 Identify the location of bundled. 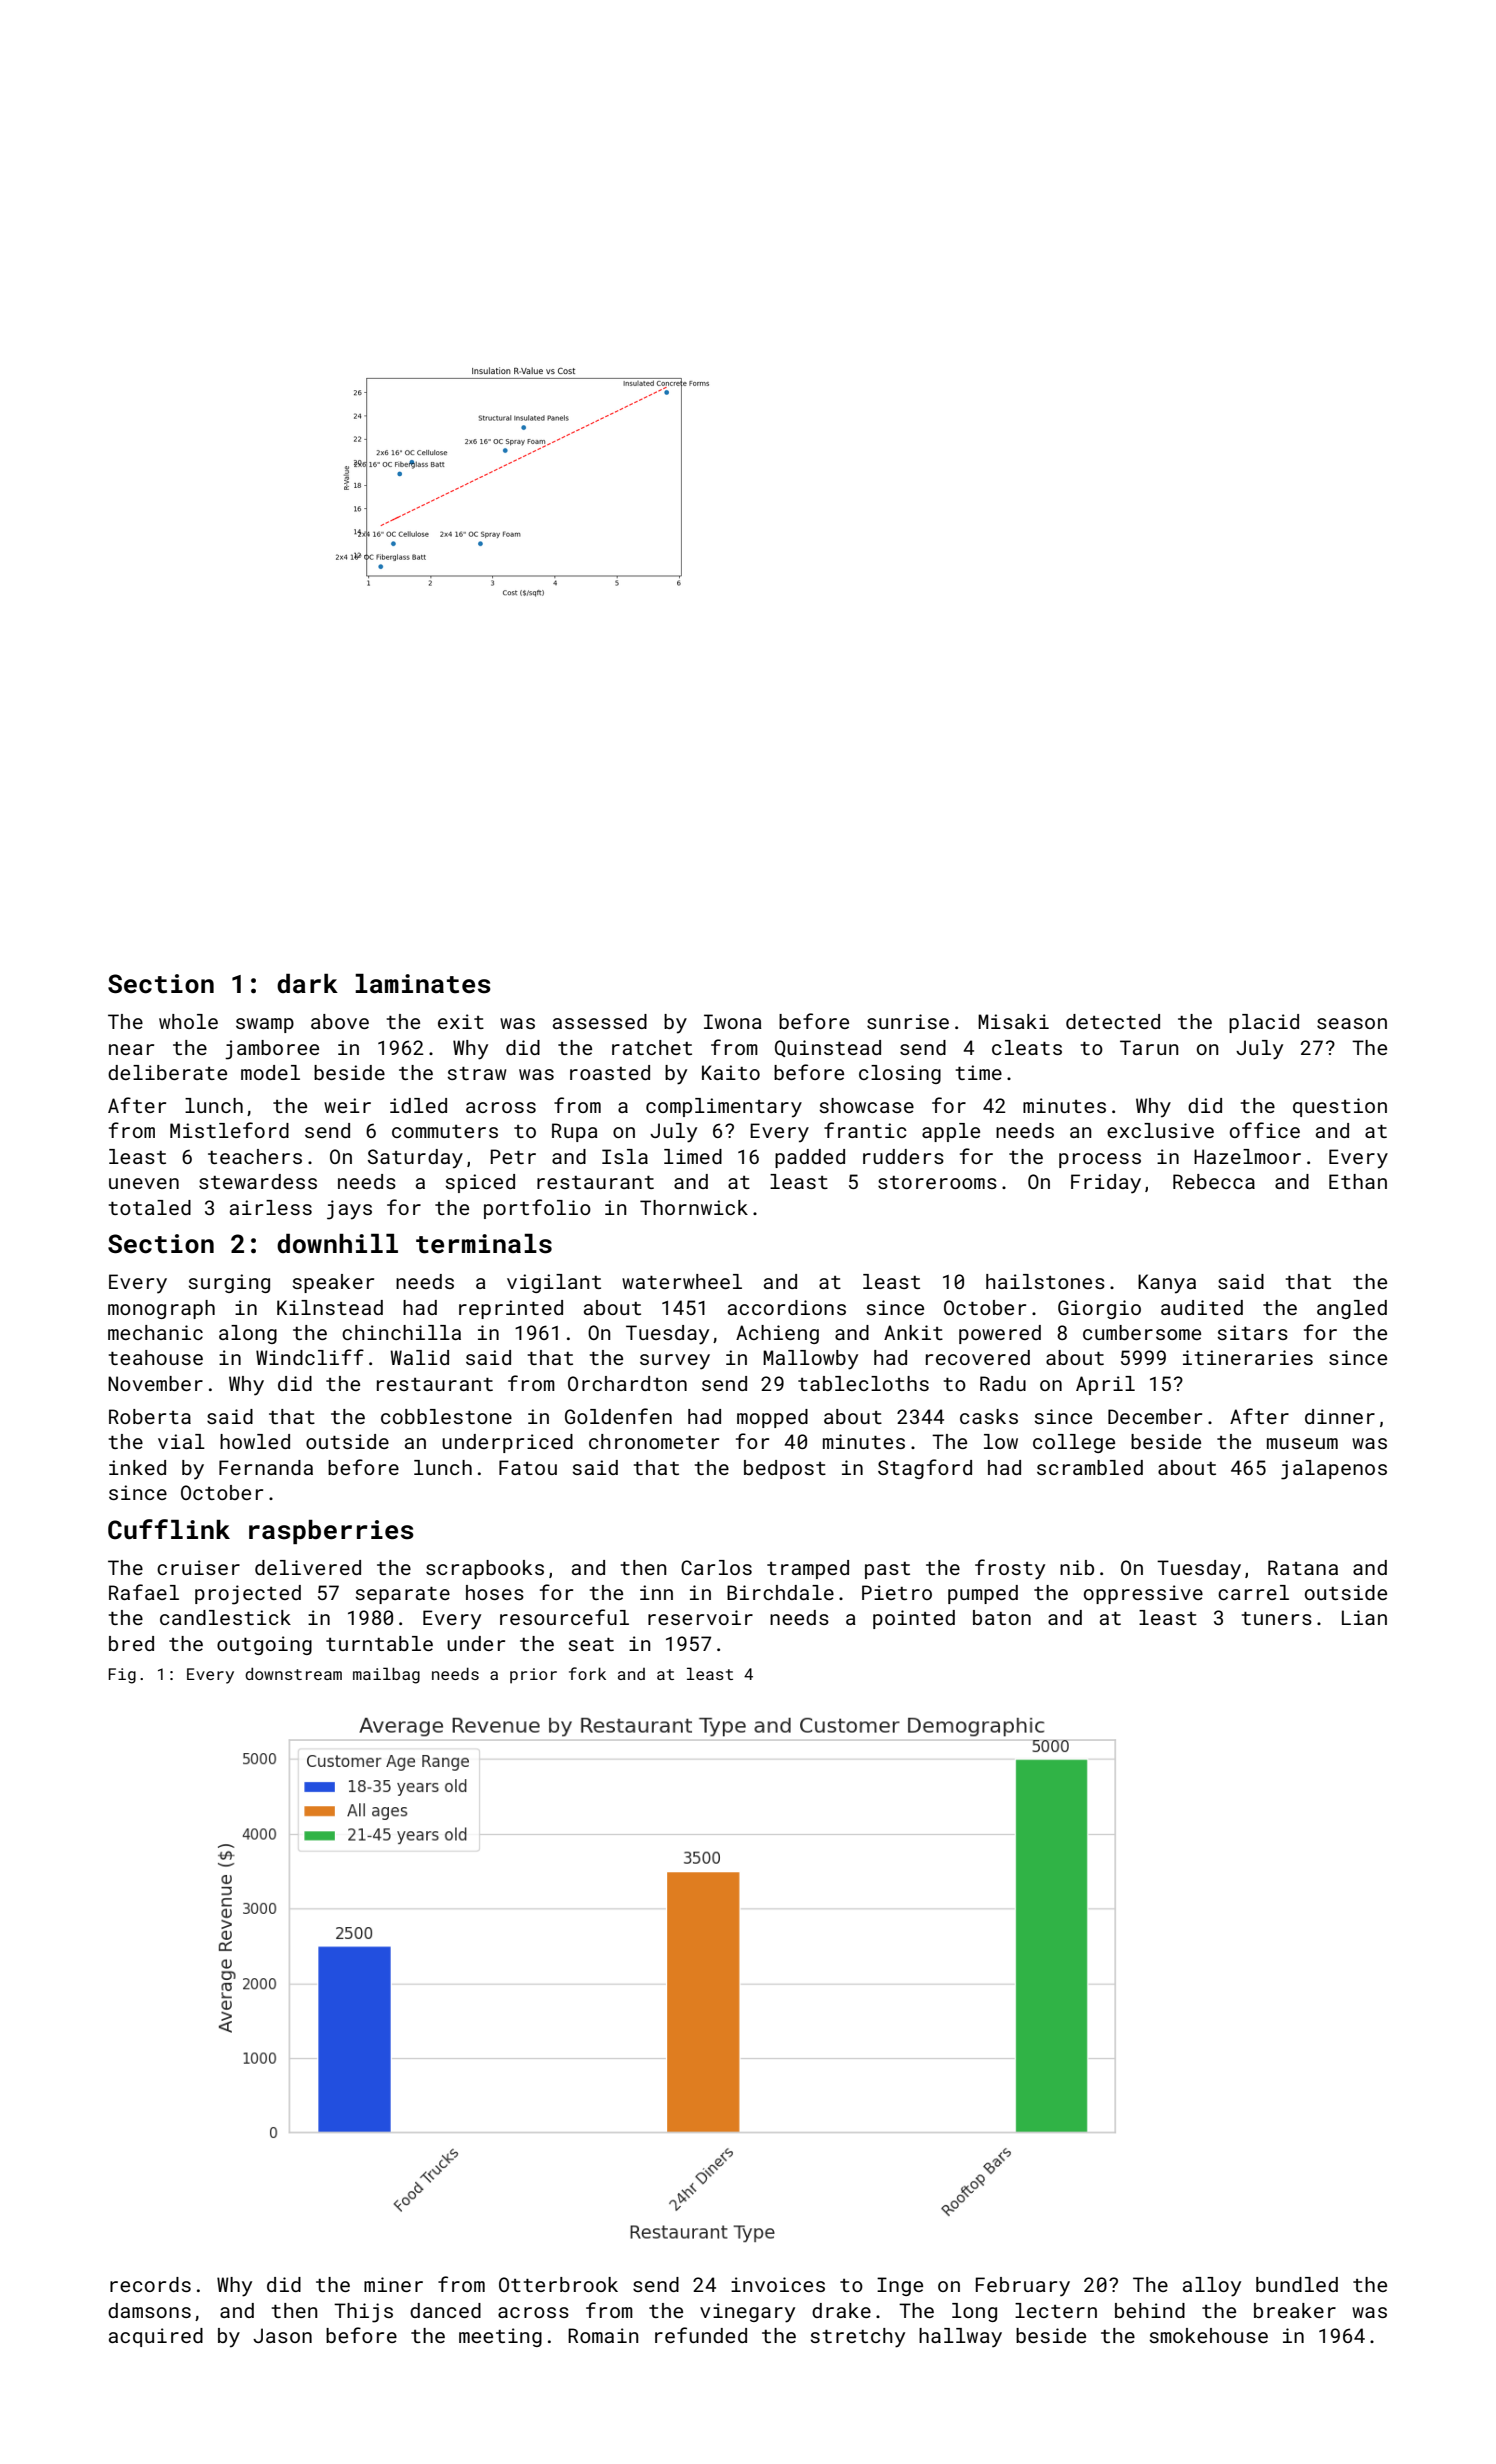
(1297, 2284).
